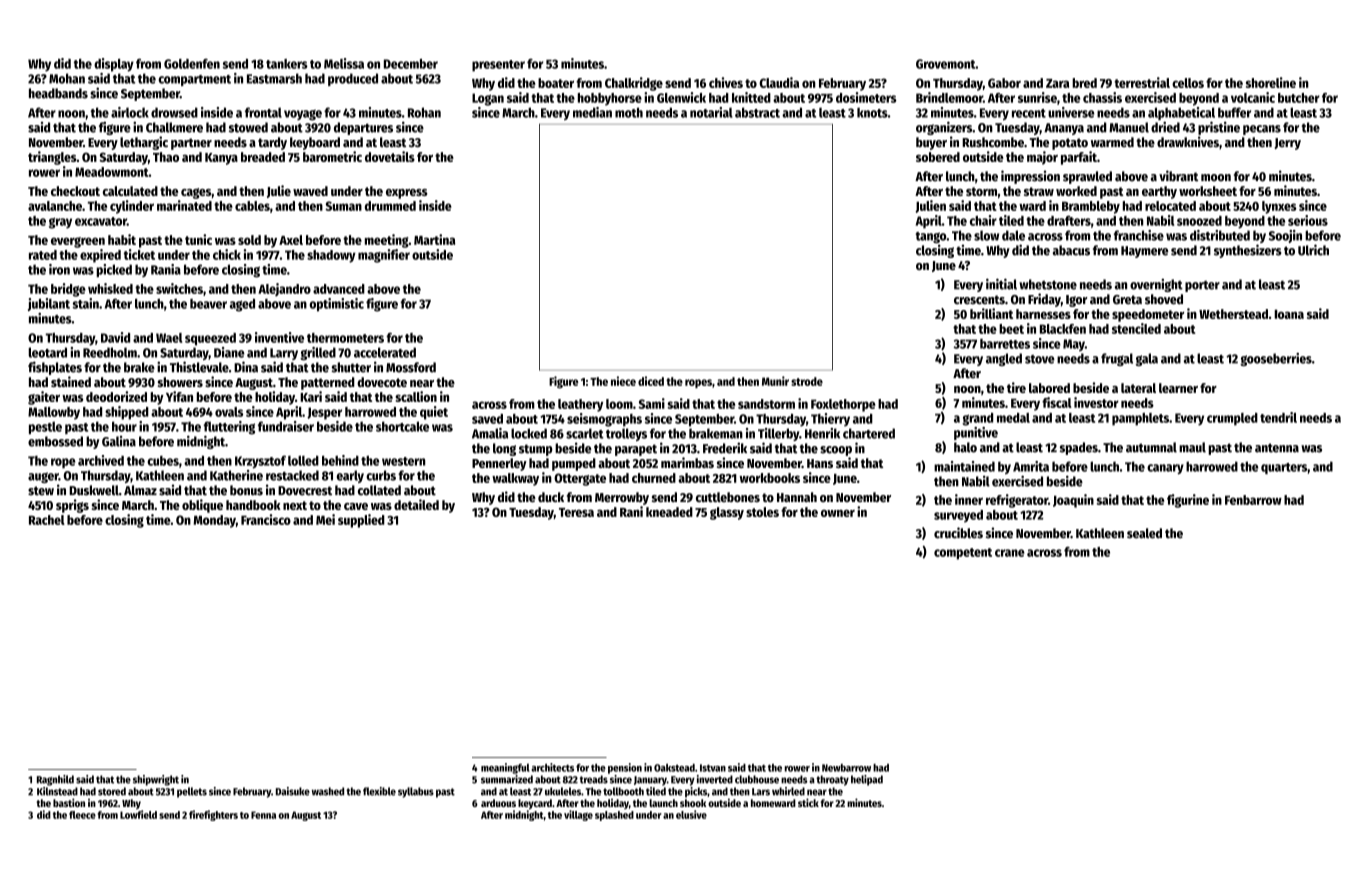  I want to click on Teresa, so click(576, 512).
